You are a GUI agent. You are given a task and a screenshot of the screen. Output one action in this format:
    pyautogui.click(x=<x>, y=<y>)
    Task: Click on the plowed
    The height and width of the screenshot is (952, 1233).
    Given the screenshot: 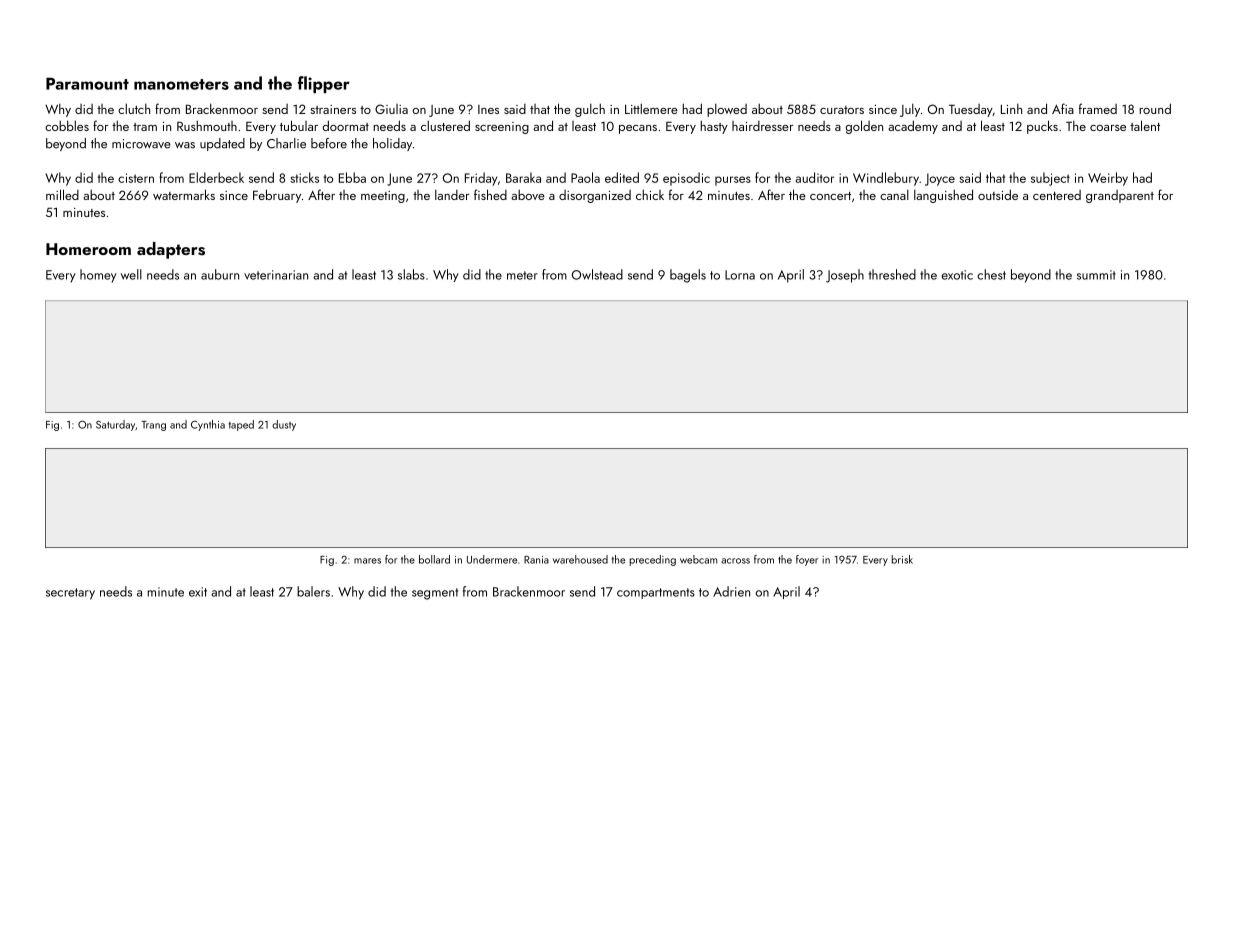 What is the action you would take?
    pyautogui.click(x=727, y=110)
